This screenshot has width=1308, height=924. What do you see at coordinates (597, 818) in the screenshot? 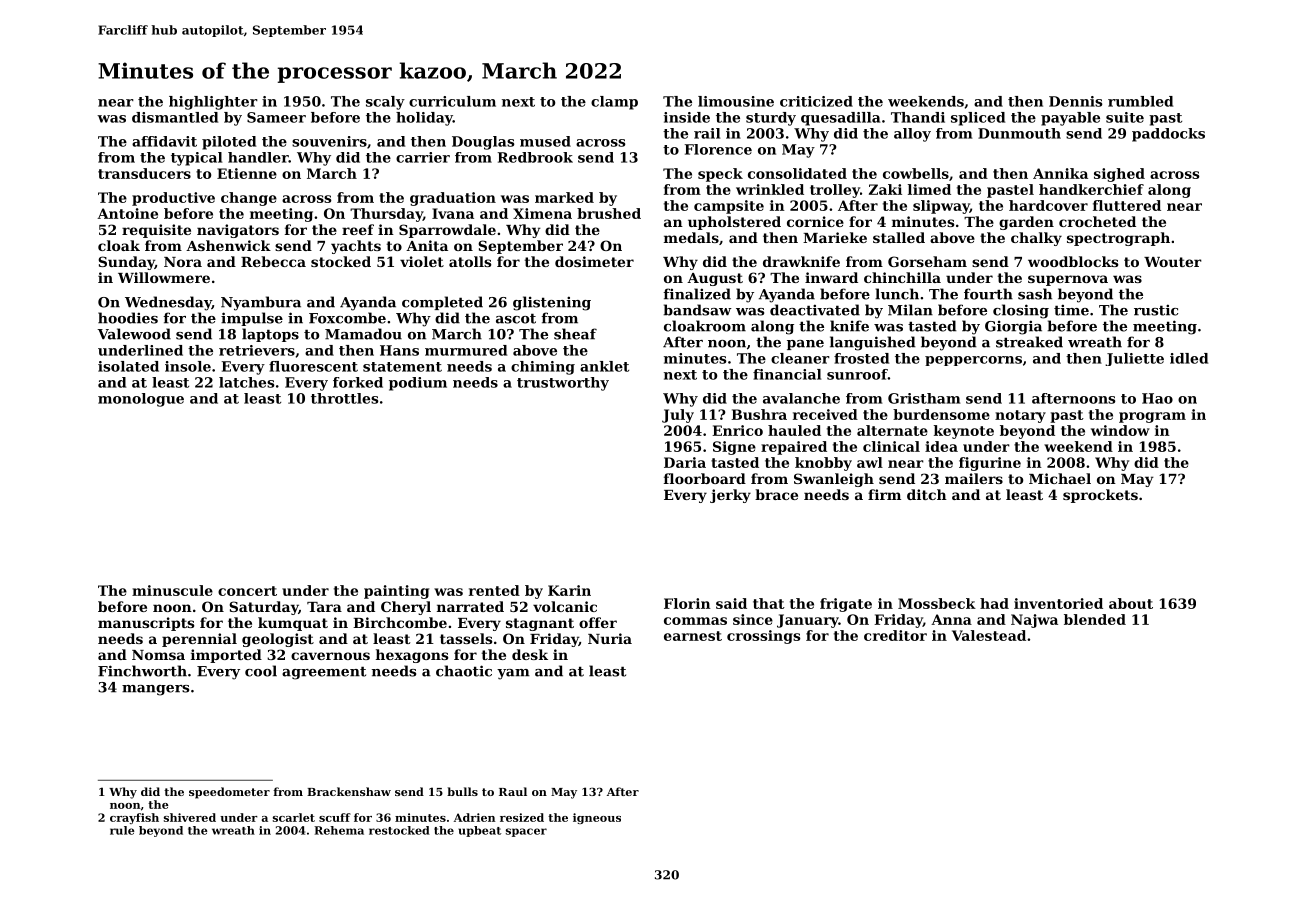
I see `igneous` at bounding box center [597, 818].
